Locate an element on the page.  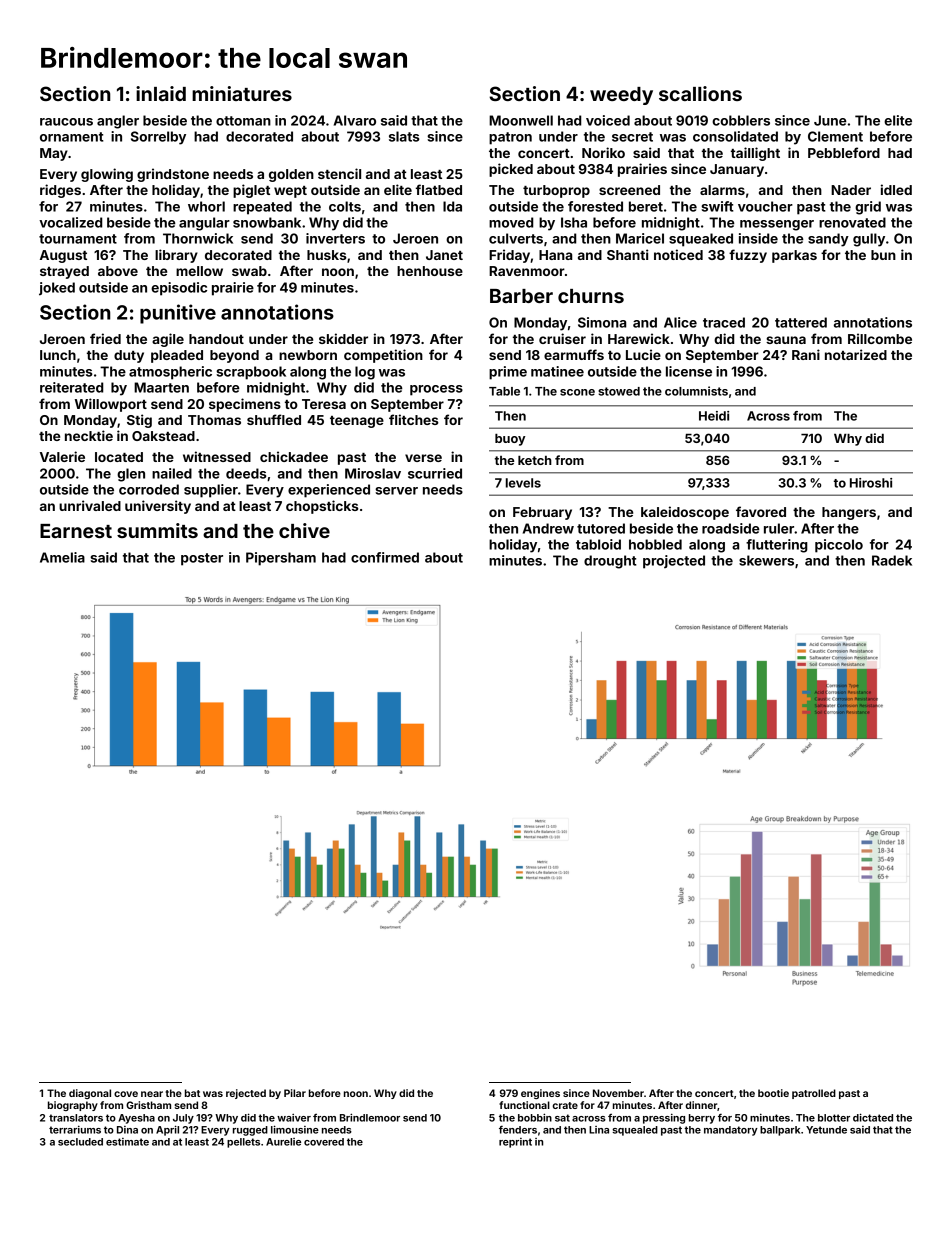
idled is located at coordinates (896, 189).
